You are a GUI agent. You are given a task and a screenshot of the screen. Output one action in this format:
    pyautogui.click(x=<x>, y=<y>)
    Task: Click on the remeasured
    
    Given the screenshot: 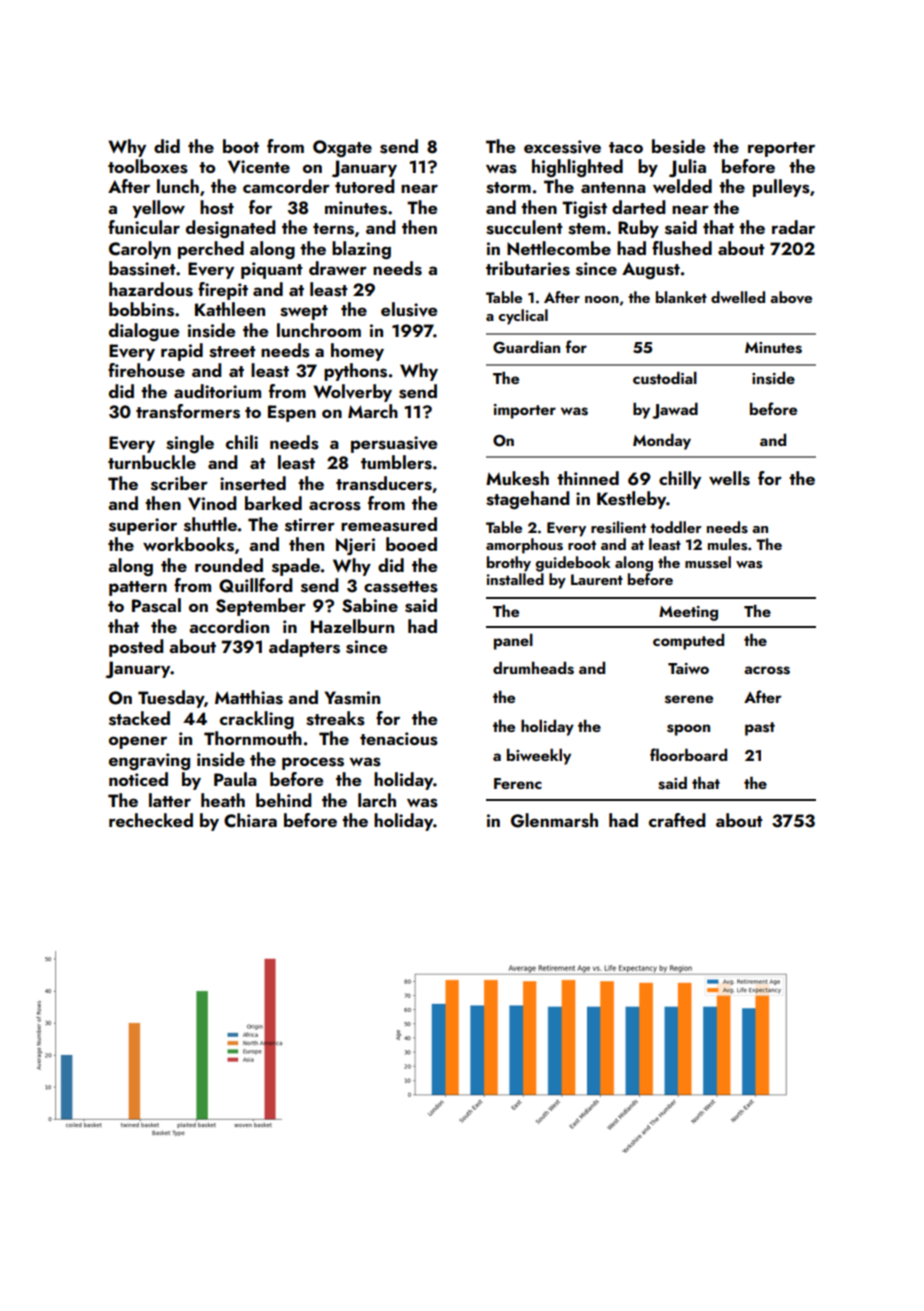 What is the action you would take?
    pyautogui.click(x=389, y=524)
